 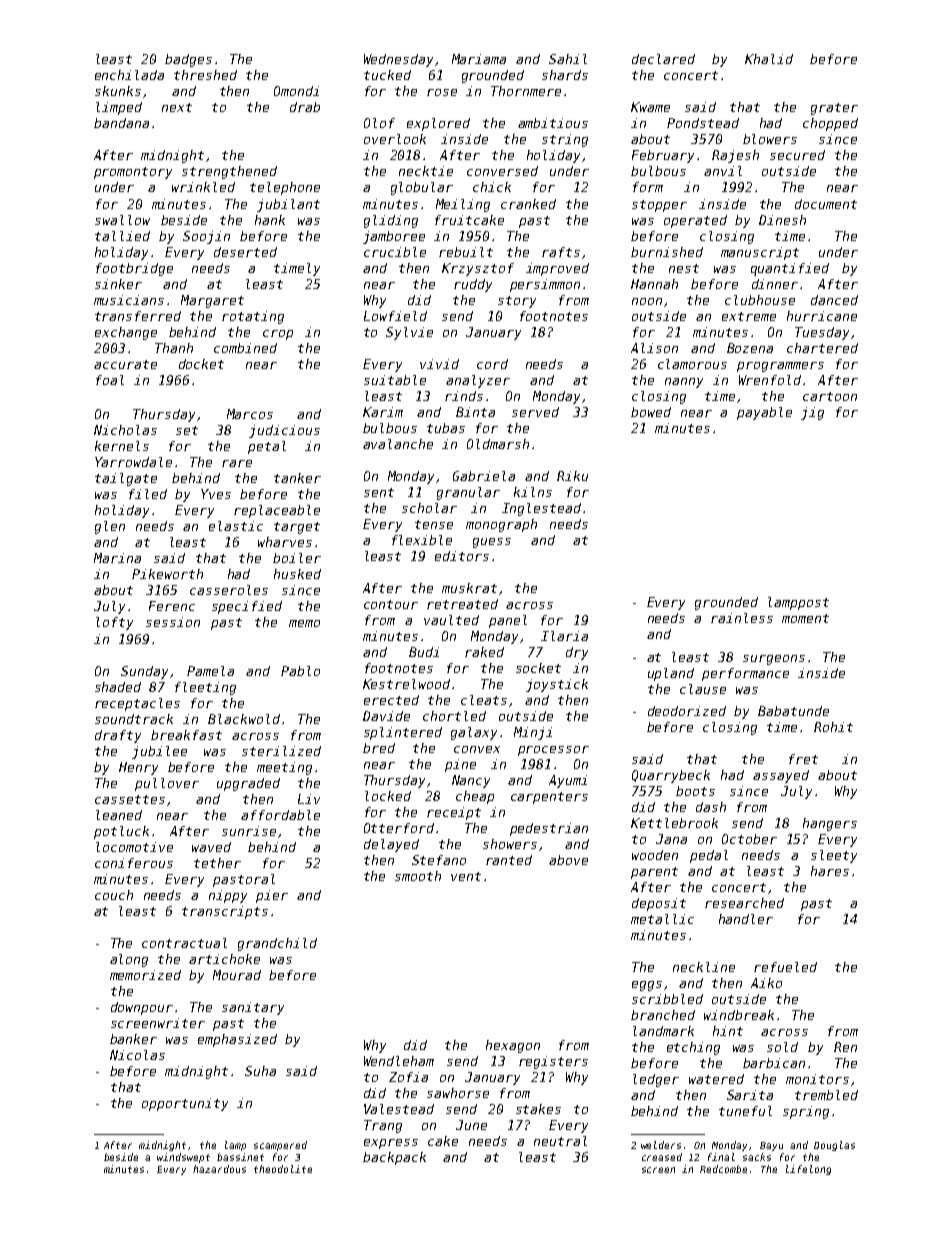 What do you see at coordinates (742, 618) in the screenshot?
I see `rainless` at bounding box center [742, 618].
